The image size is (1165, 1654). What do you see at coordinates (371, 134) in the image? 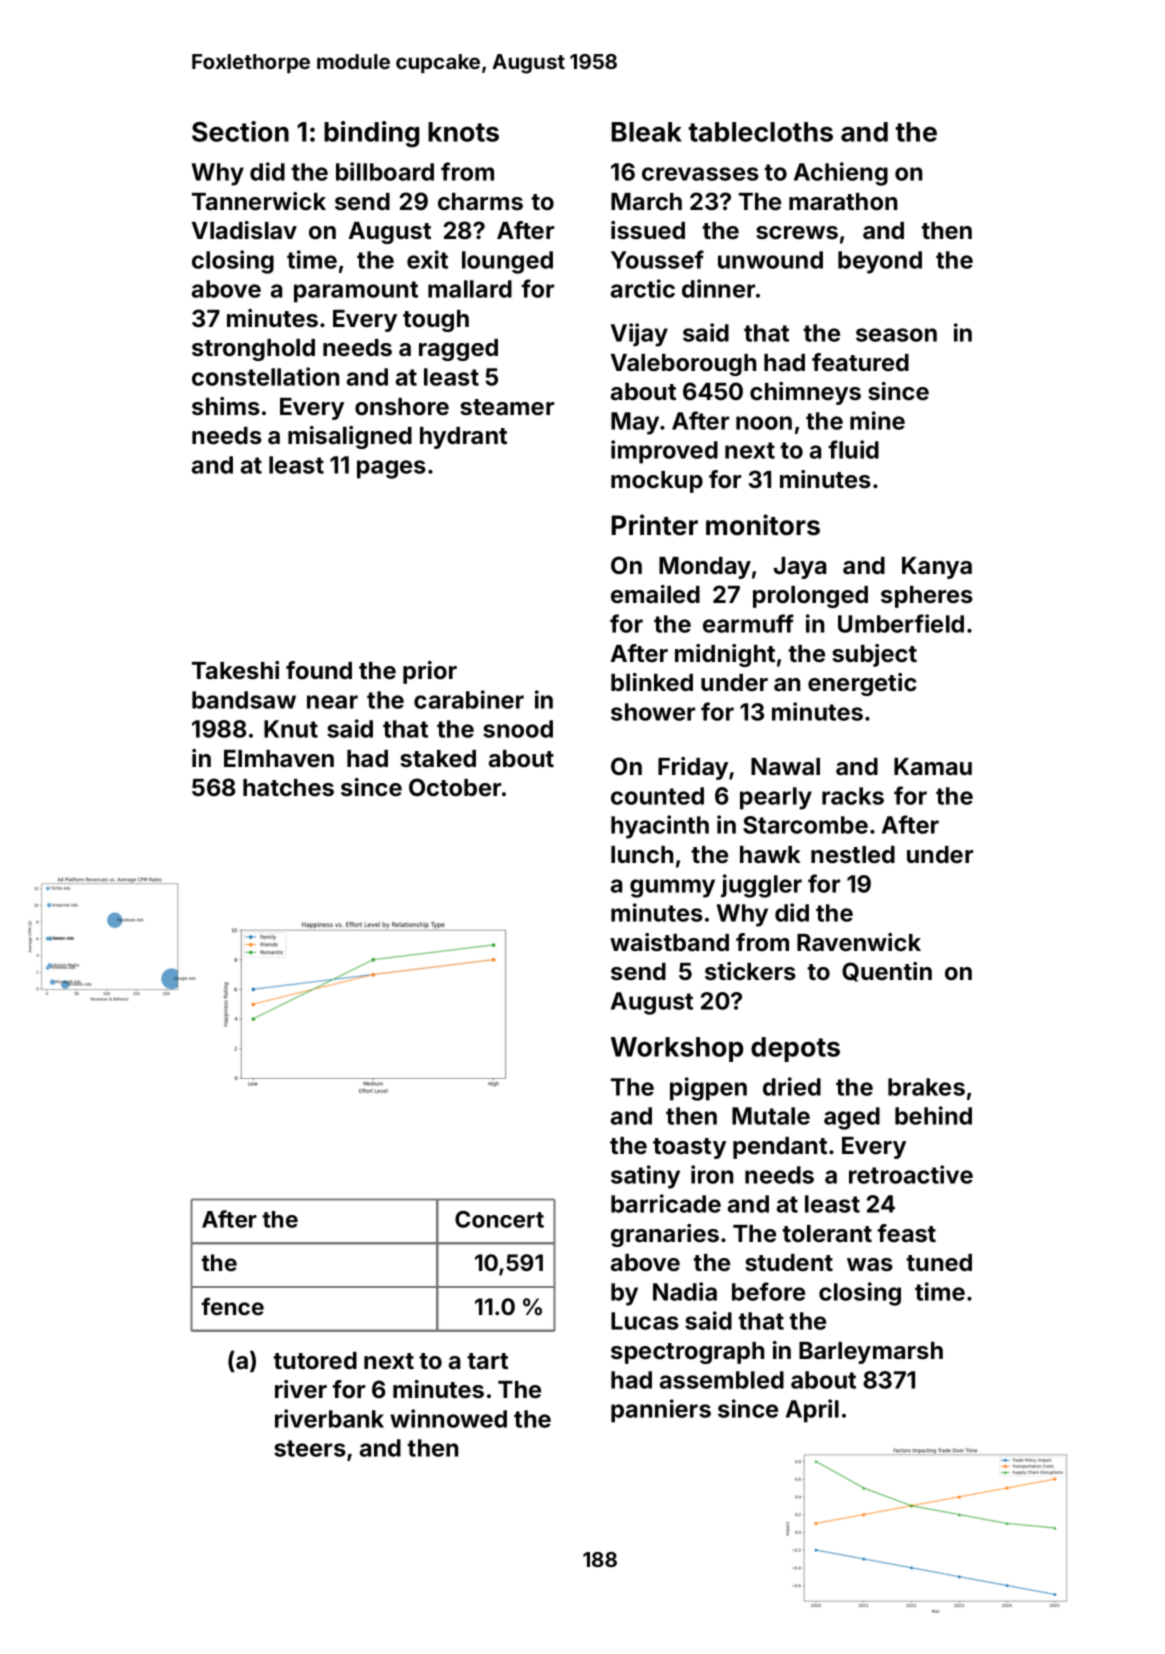
I see `binding` at bounding box center [371, 134].
